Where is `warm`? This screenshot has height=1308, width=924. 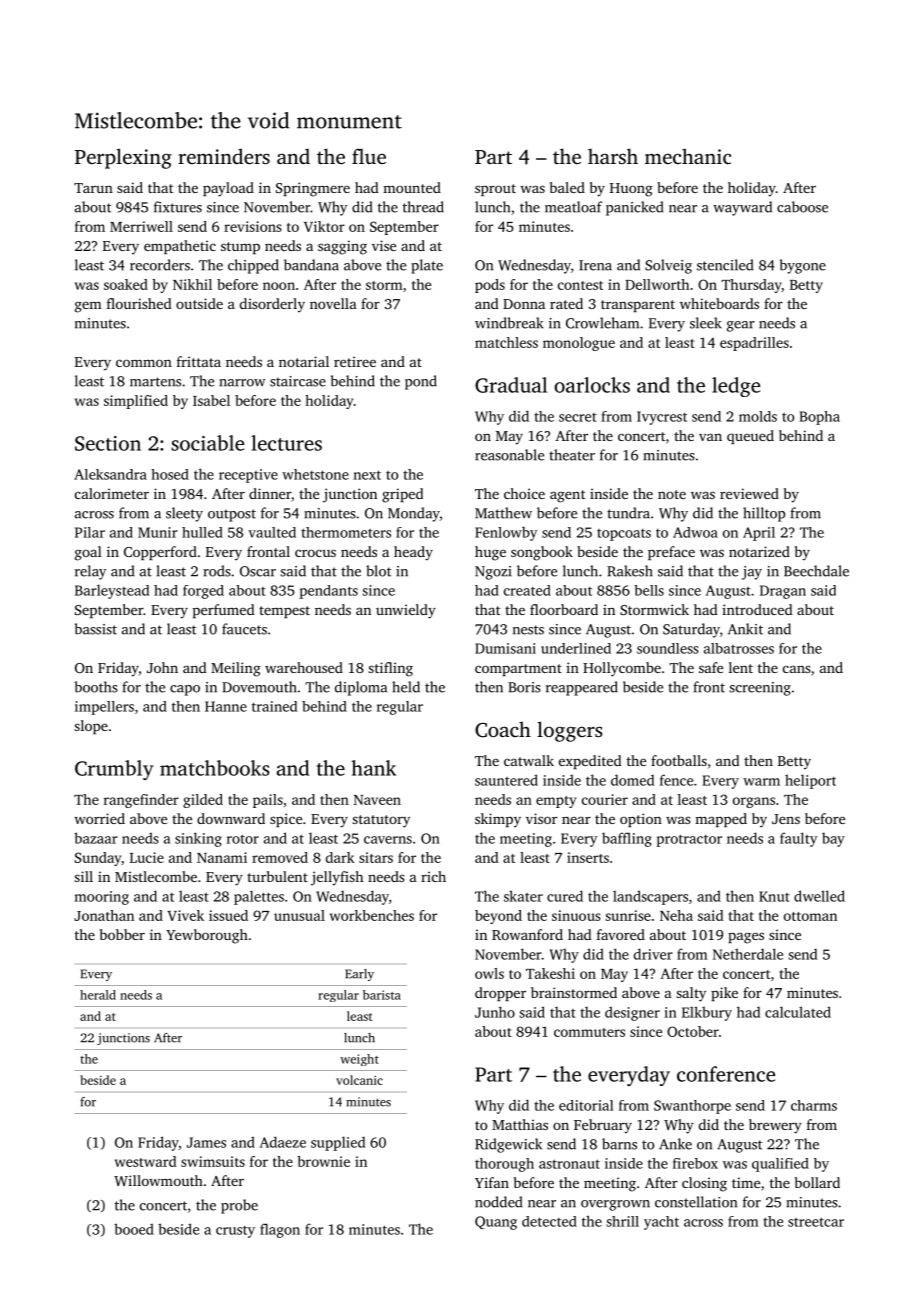 warm is located at coordinates (761, 782).
